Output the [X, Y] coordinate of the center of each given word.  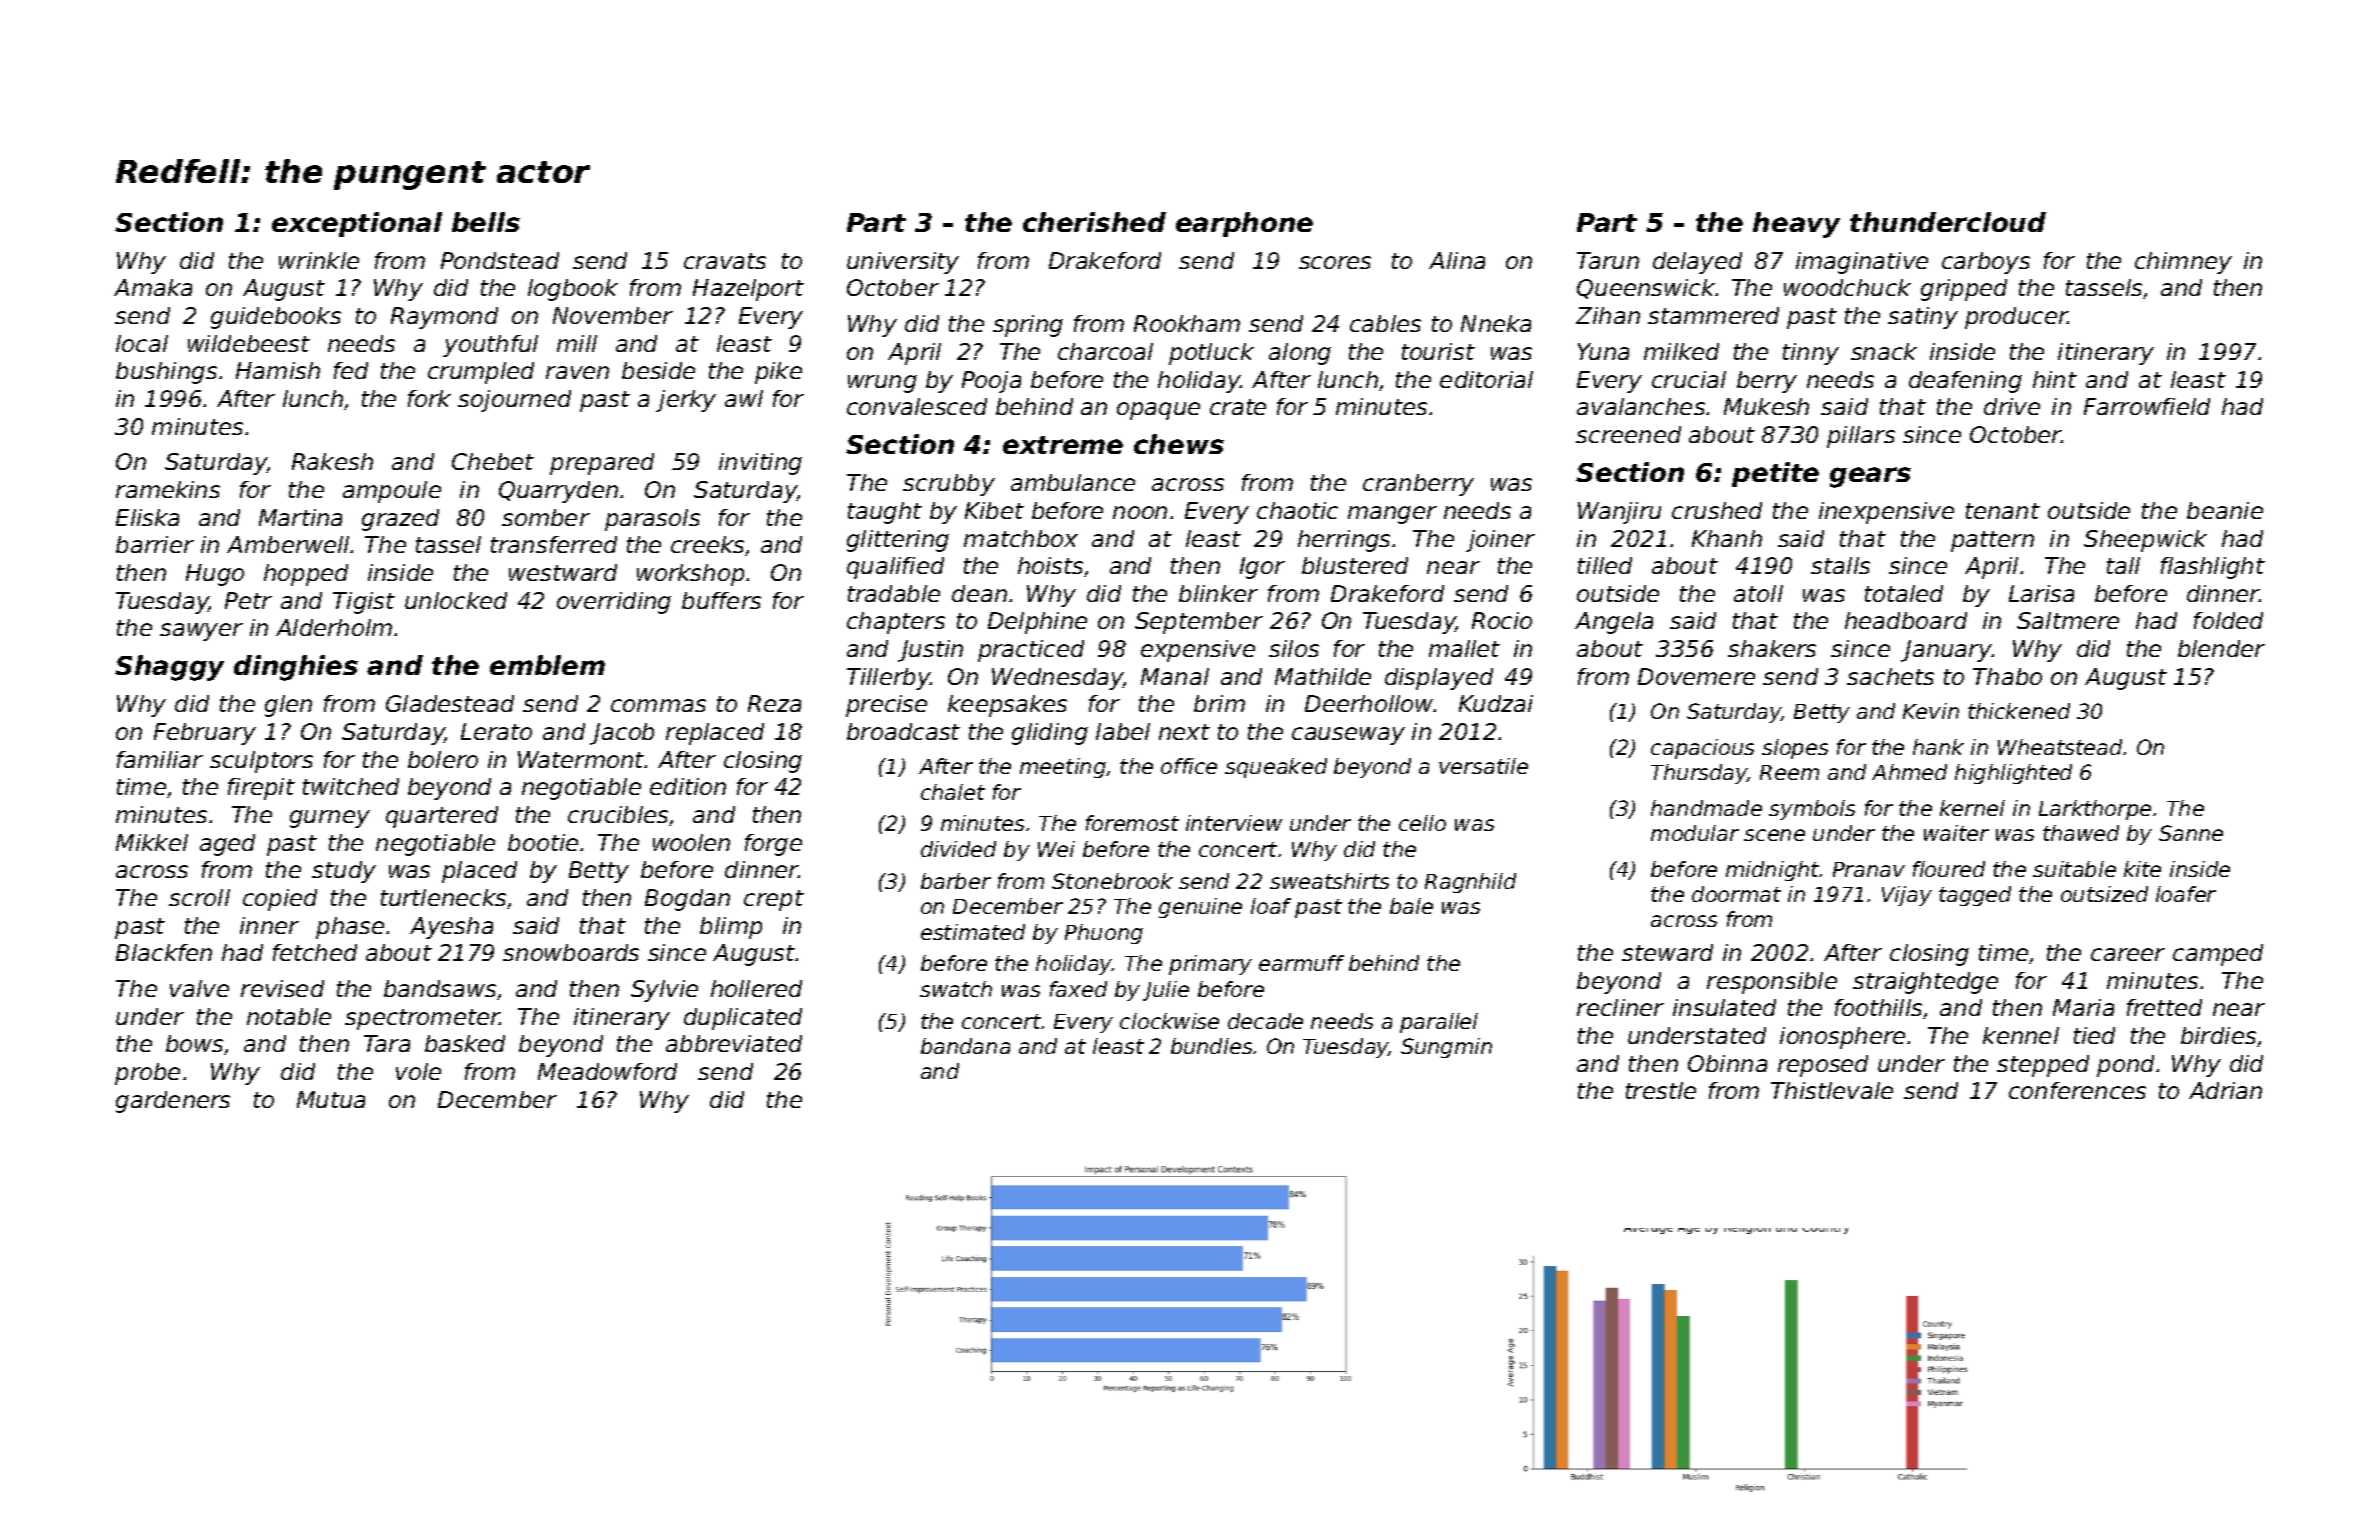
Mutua [331, 1099]
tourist [1438, 351]
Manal [1175, 676]
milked [1681, 351]
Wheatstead [2061, 747]
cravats [725, 261]
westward [563, 572]
